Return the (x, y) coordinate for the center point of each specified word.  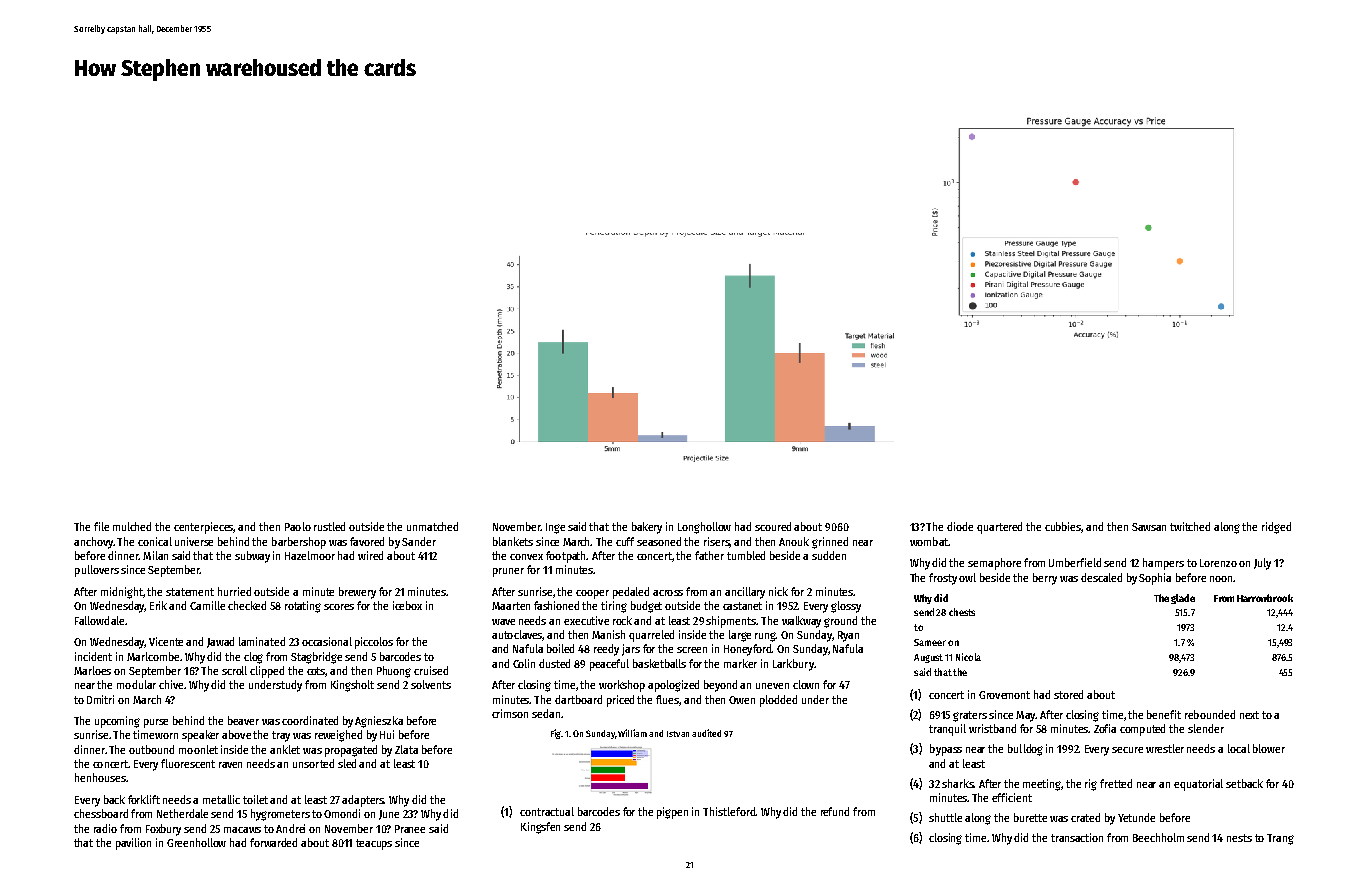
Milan (155, 555)
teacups (374, 844)
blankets (513, 541)
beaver (243, 720)
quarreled (651, 636)
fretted (1116, 783)
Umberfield (1075, 562)
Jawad (220, 642)
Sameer (930, 642)
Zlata (406, 749)
